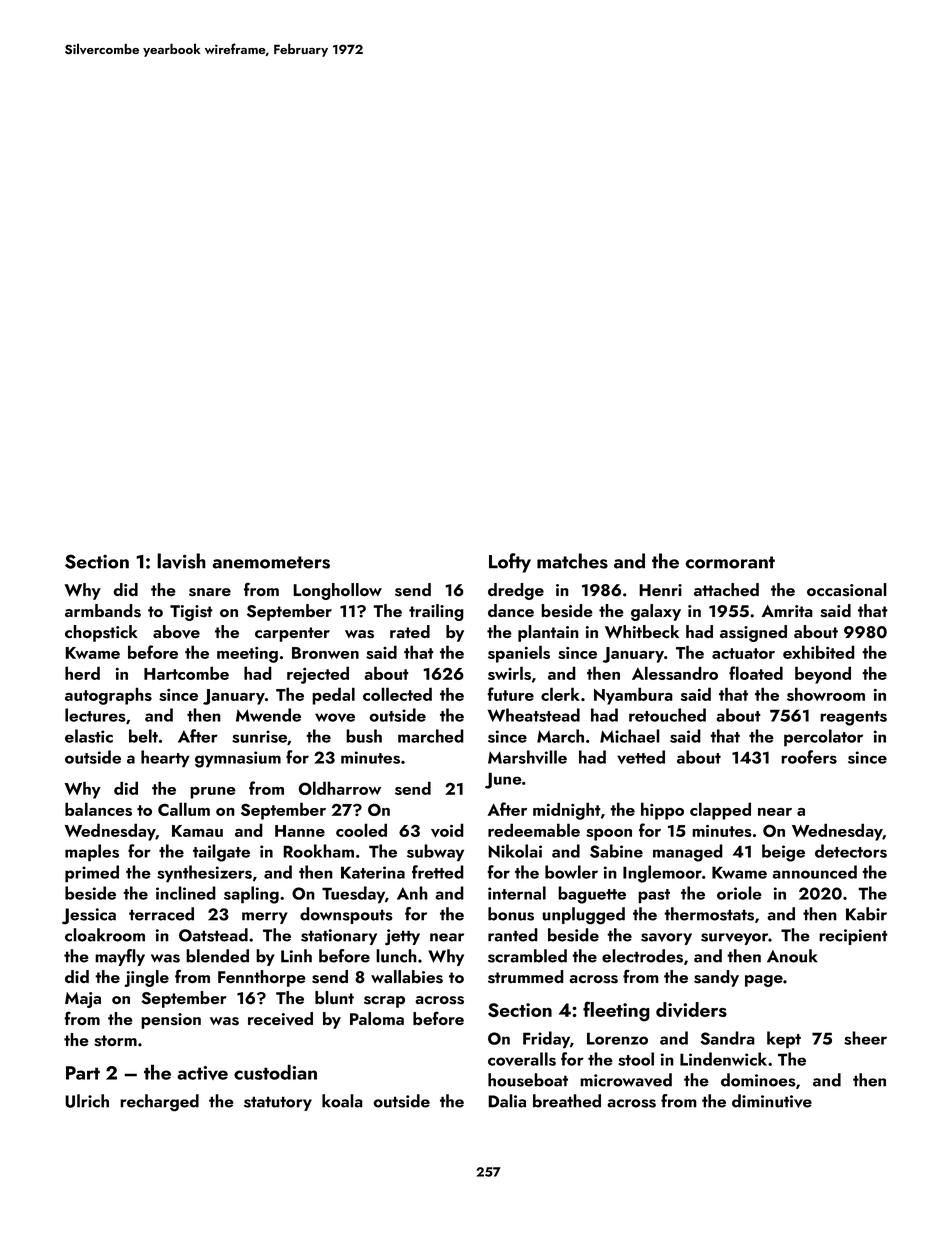  What do you see at coordinates (572, 561) in the screenshot?
I see `matches` at bounding box center [572, 561].
